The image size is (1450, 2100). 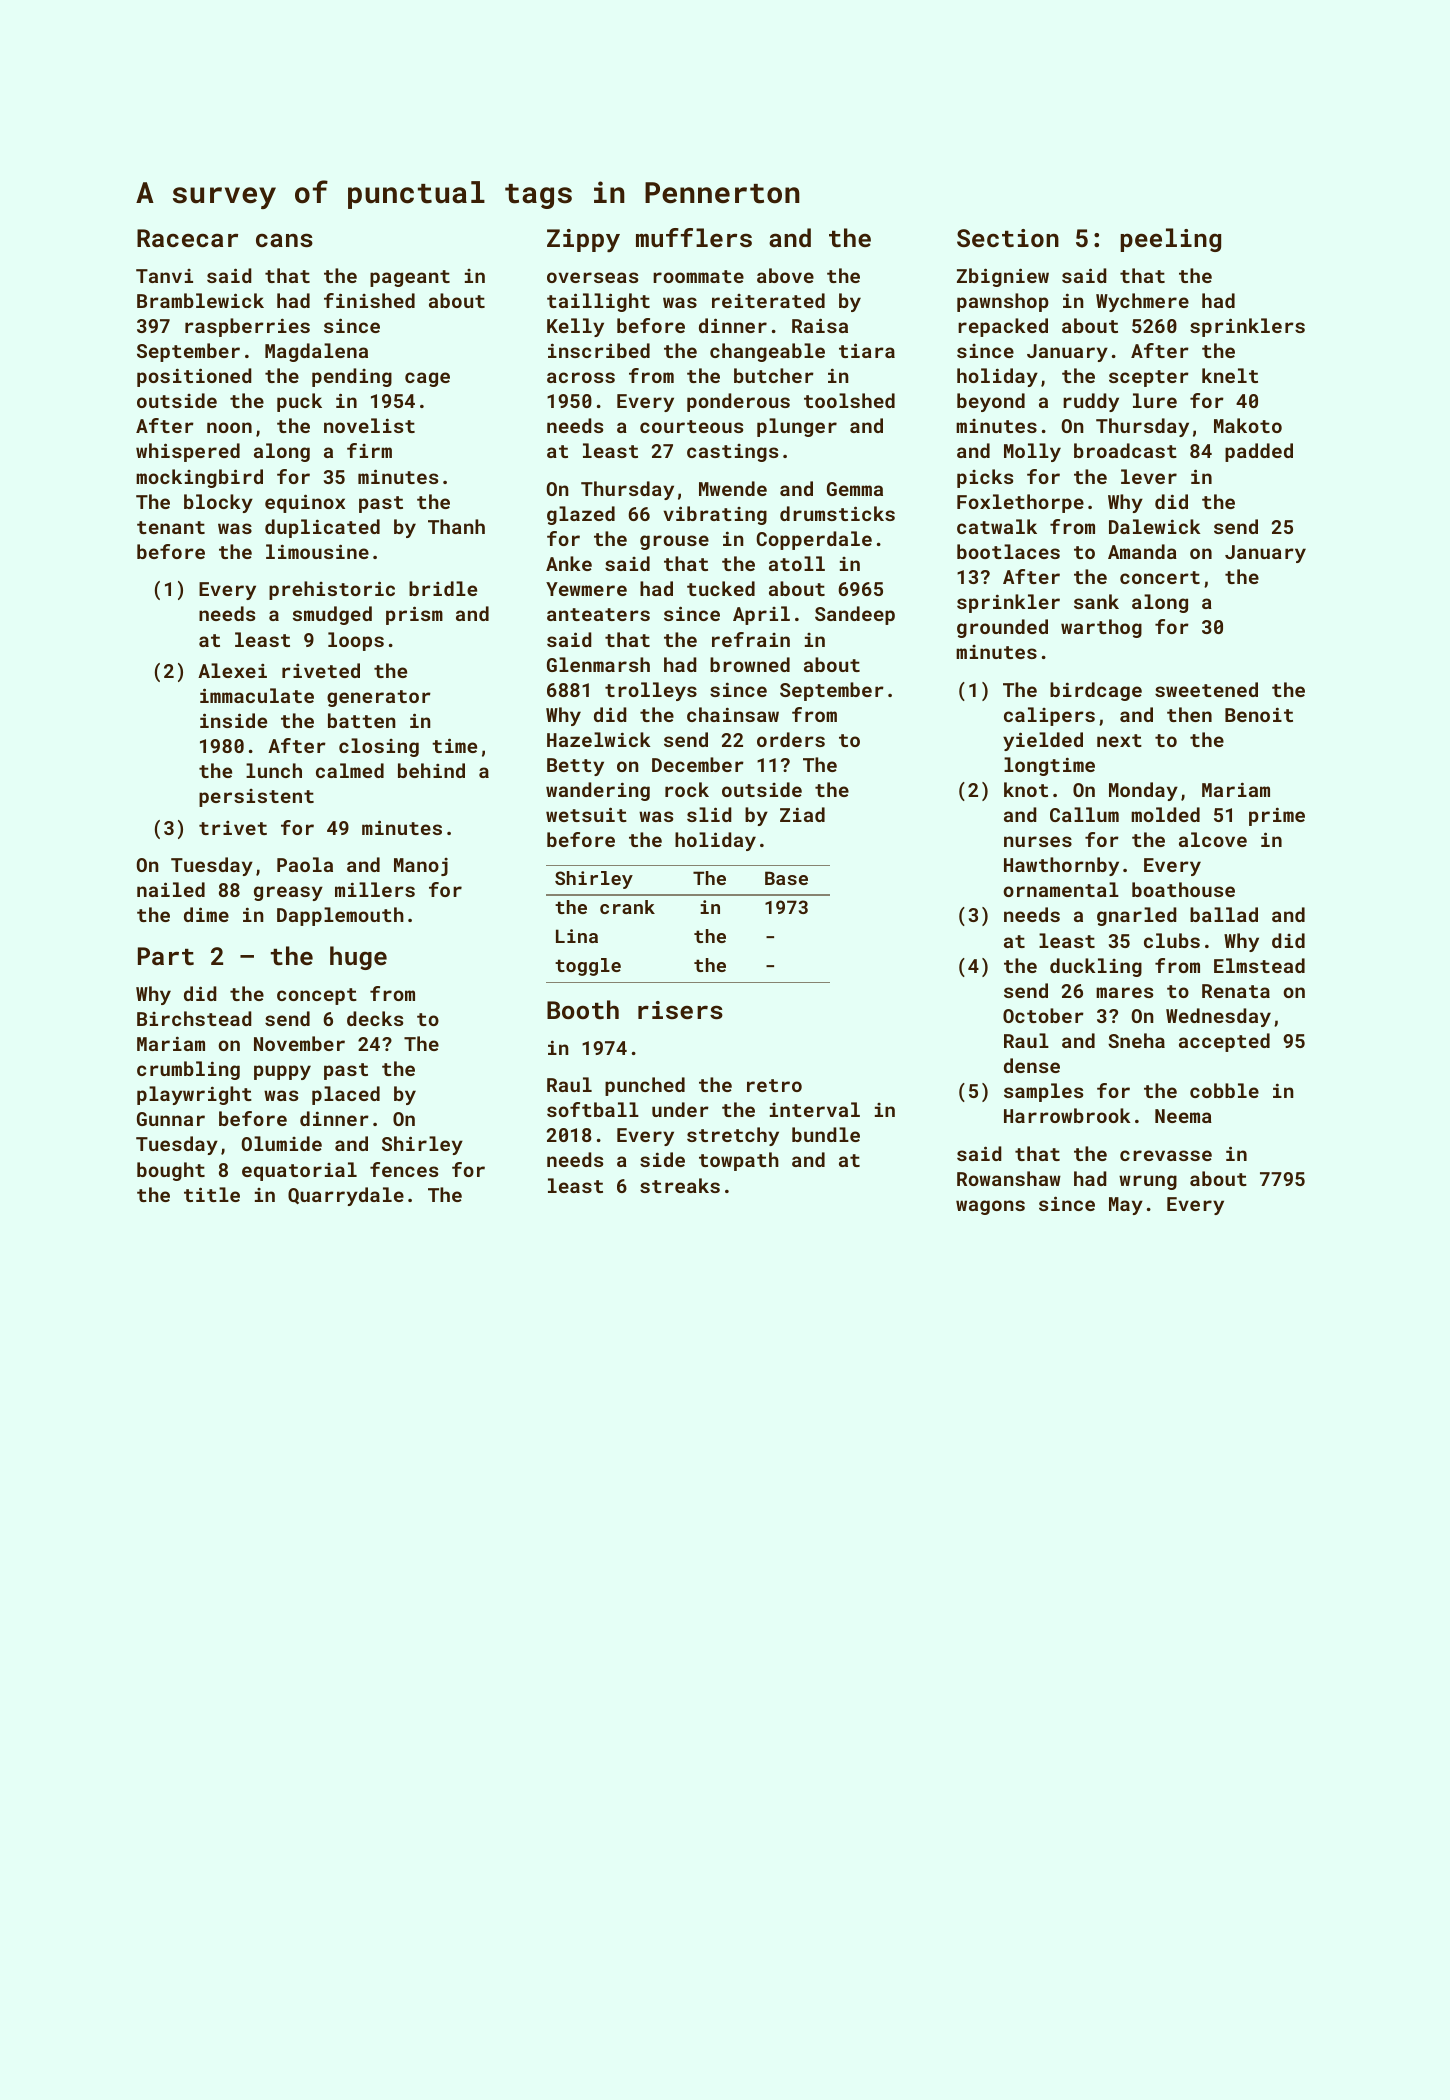 I want to click on Ziad, so click(x=802, y=814).
